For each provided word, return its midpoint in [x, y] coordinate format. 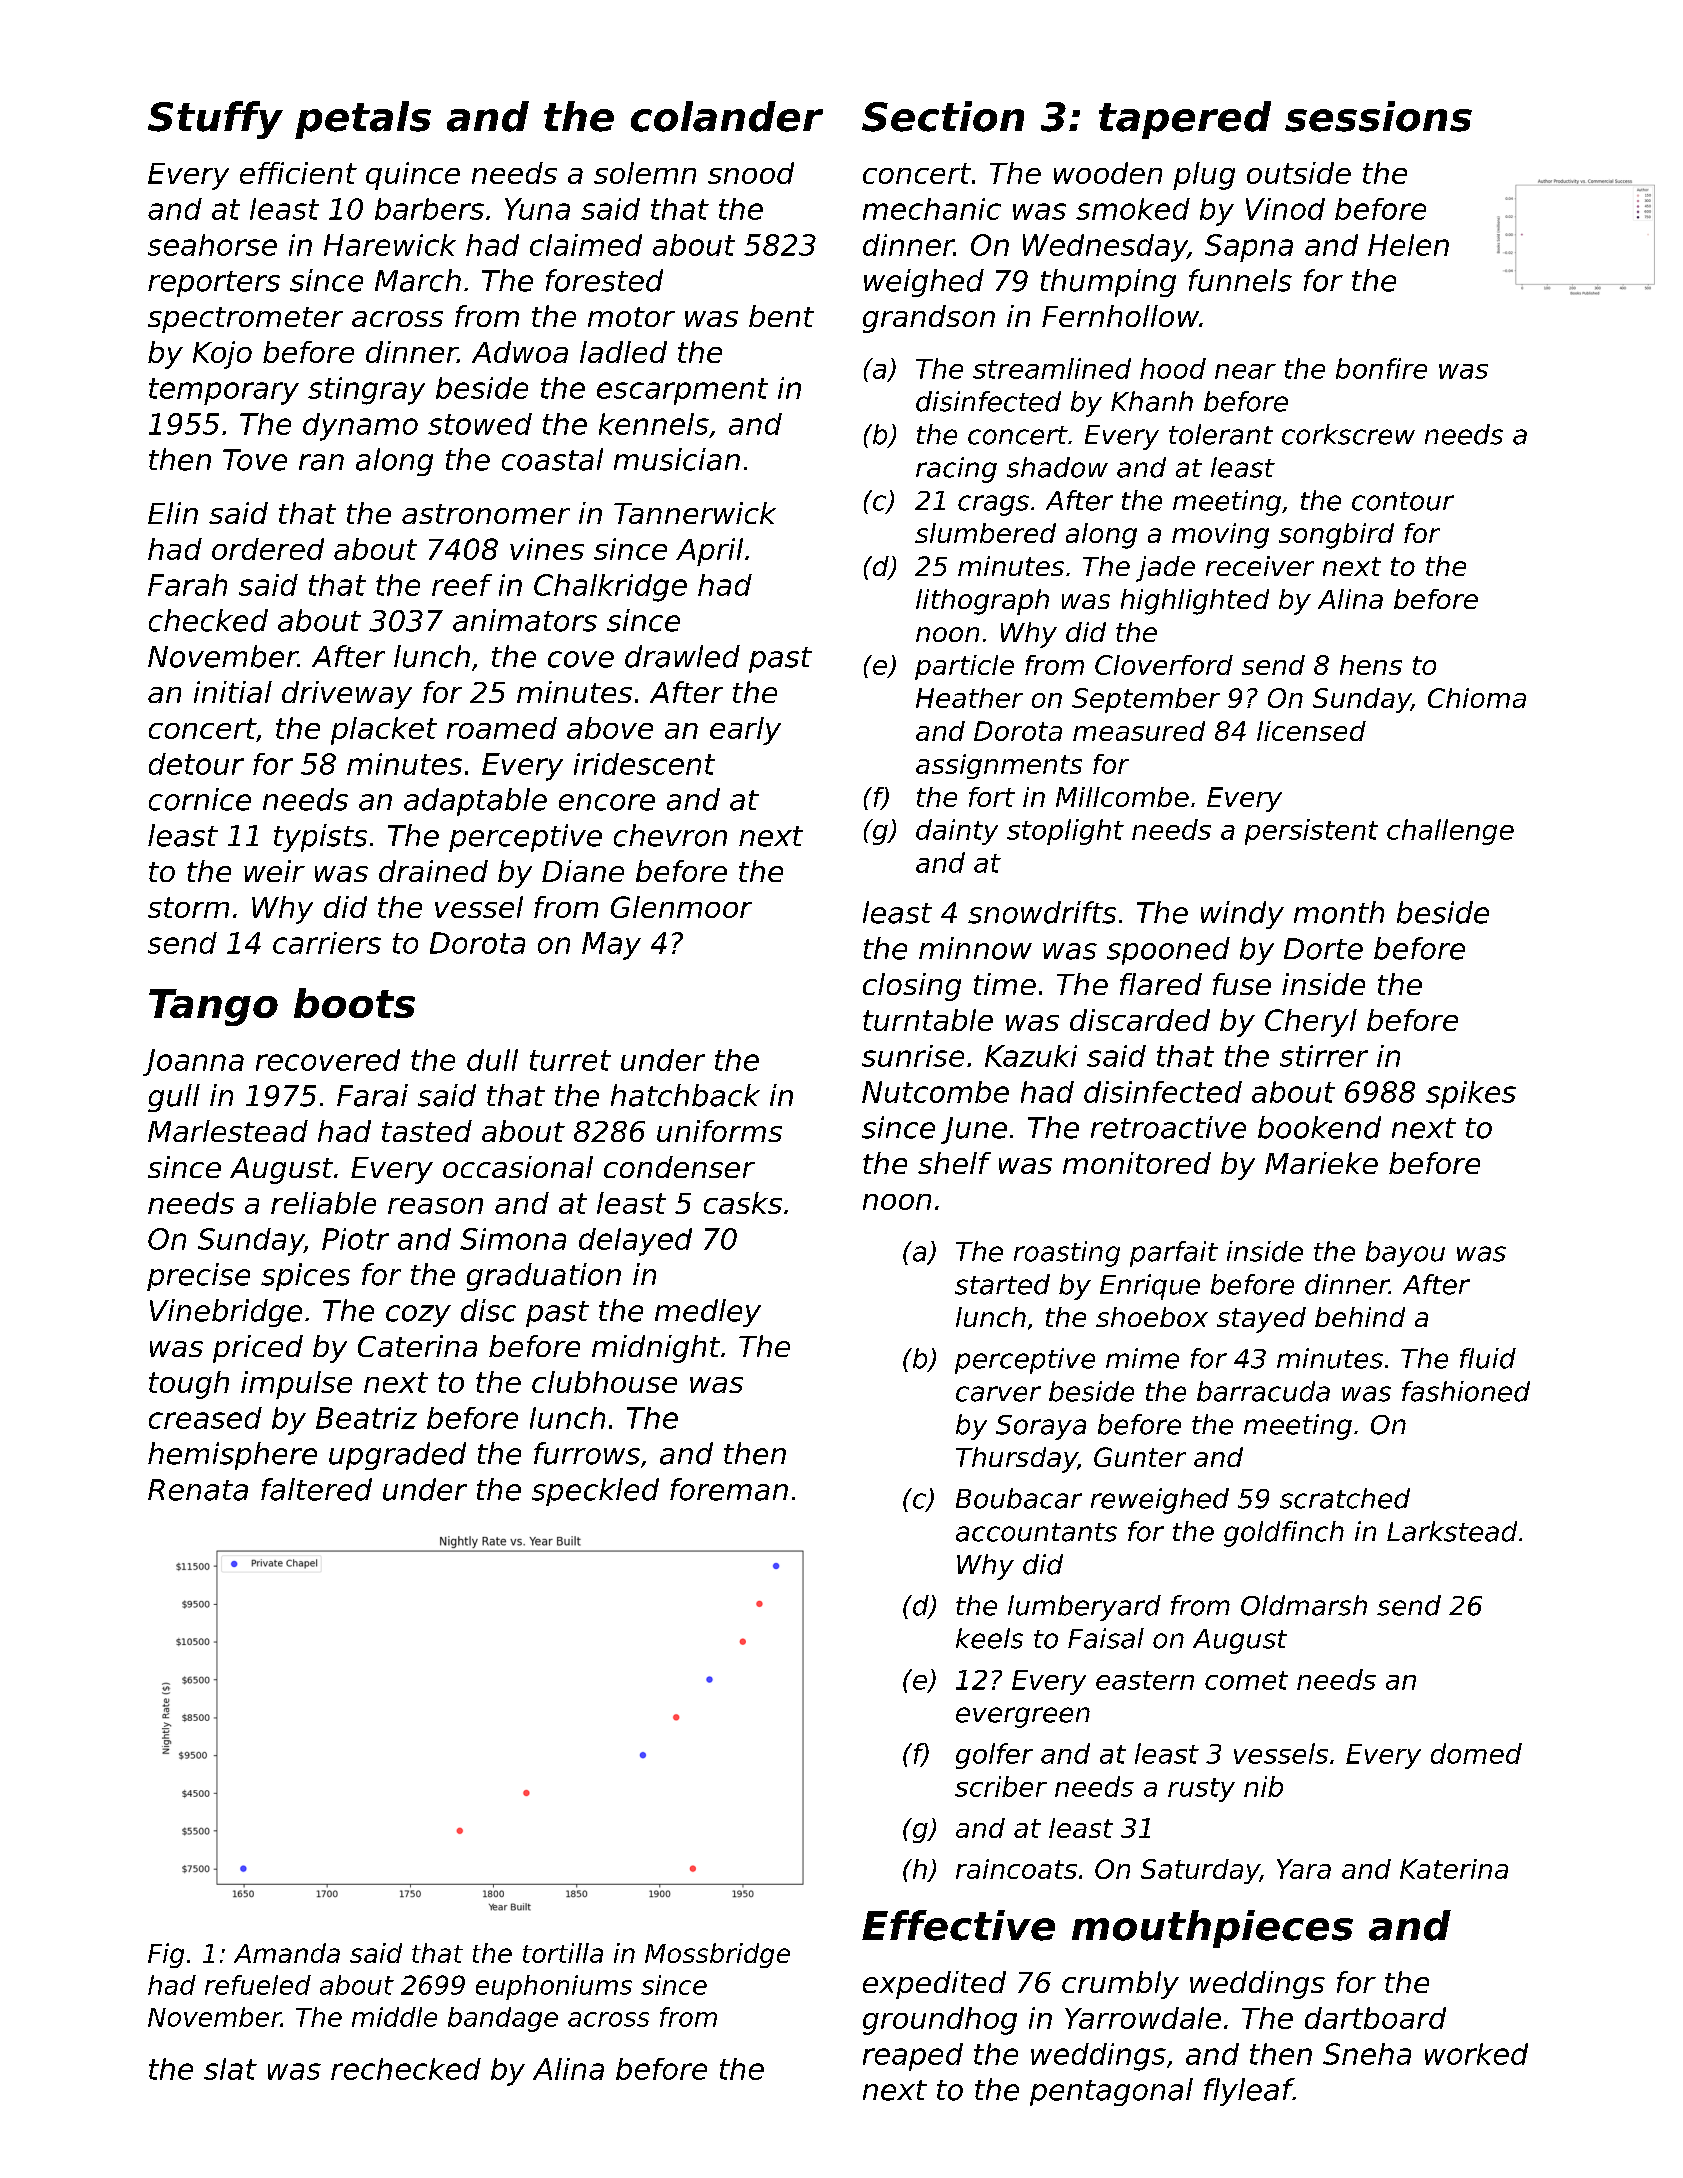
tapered [1185, 120]
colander [727, 116]
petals [363, 120]
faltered [316, 1489]
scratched [1345, 1498]
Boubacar [1019, 1498]
